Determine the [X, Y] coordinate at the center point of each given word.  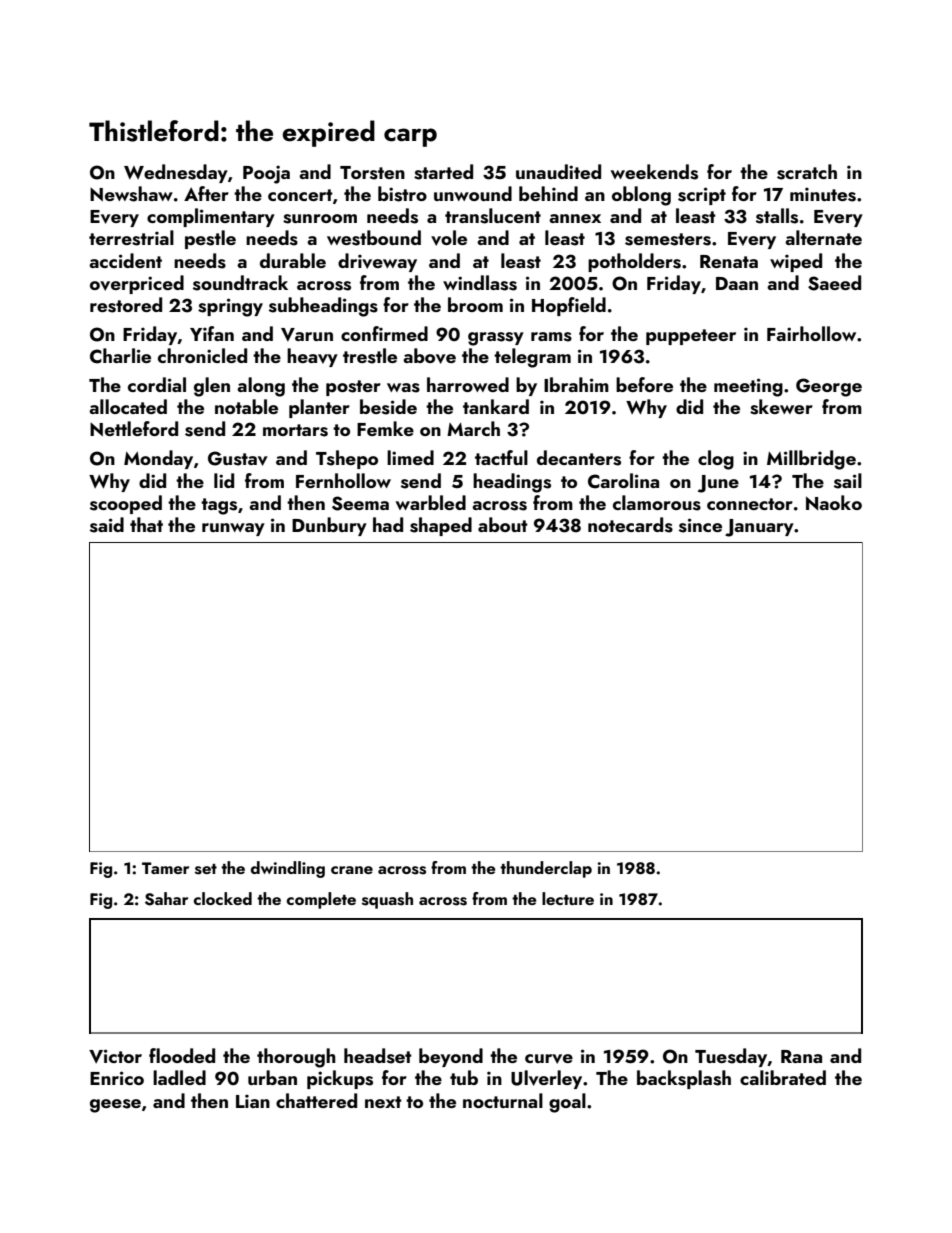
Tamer [165, 868]
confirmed [384, 333]
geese [115, 1106]
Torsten [372, 173]
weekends [654, 172]
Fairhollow [811, 333]
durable [293, 260]
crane [352, 870]
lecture [568, 898]
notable [246, 406]
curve [549, 1059]
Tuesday [731, 1057]
